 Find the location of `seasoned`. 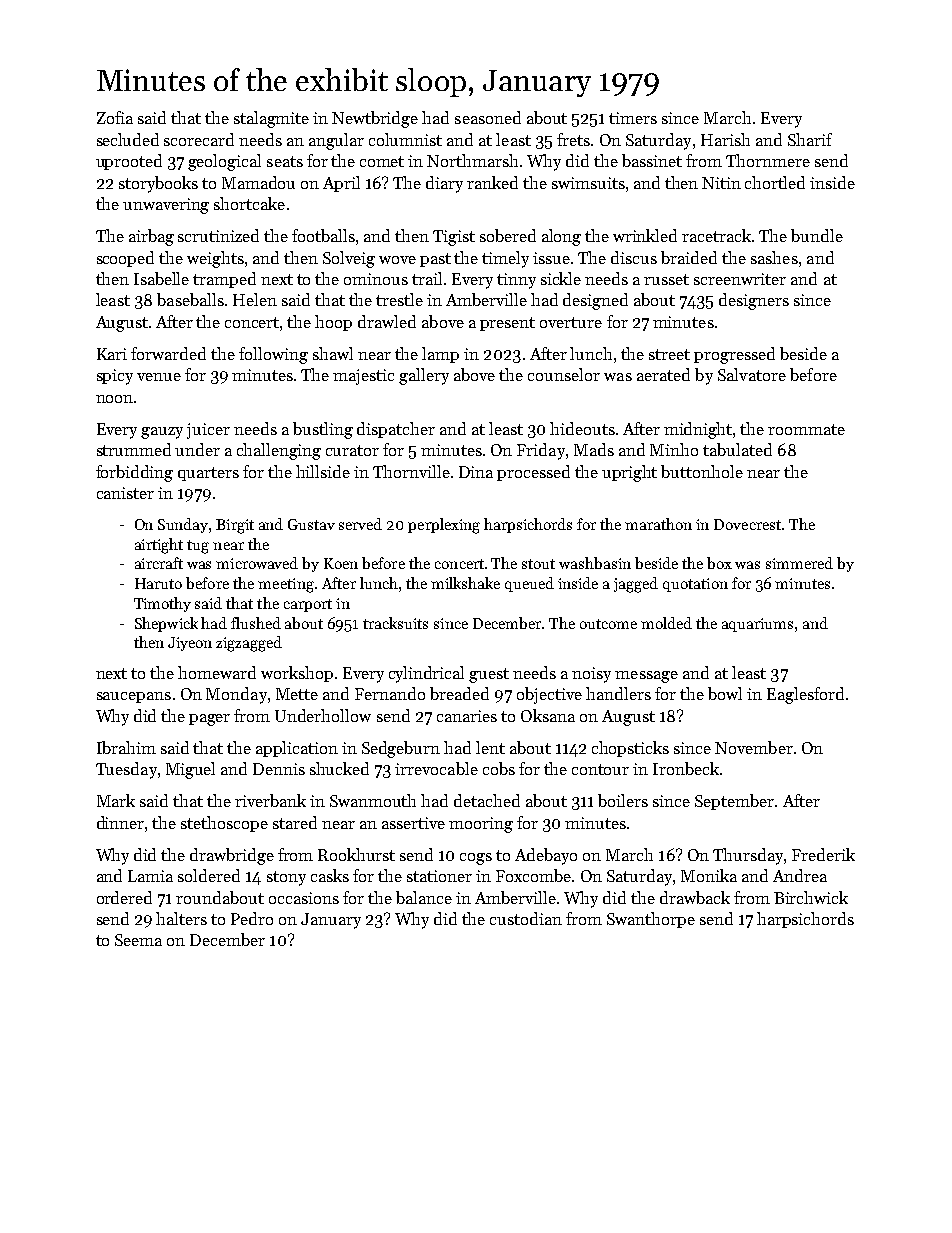

seasoned is located at coordinates (488, 117).
